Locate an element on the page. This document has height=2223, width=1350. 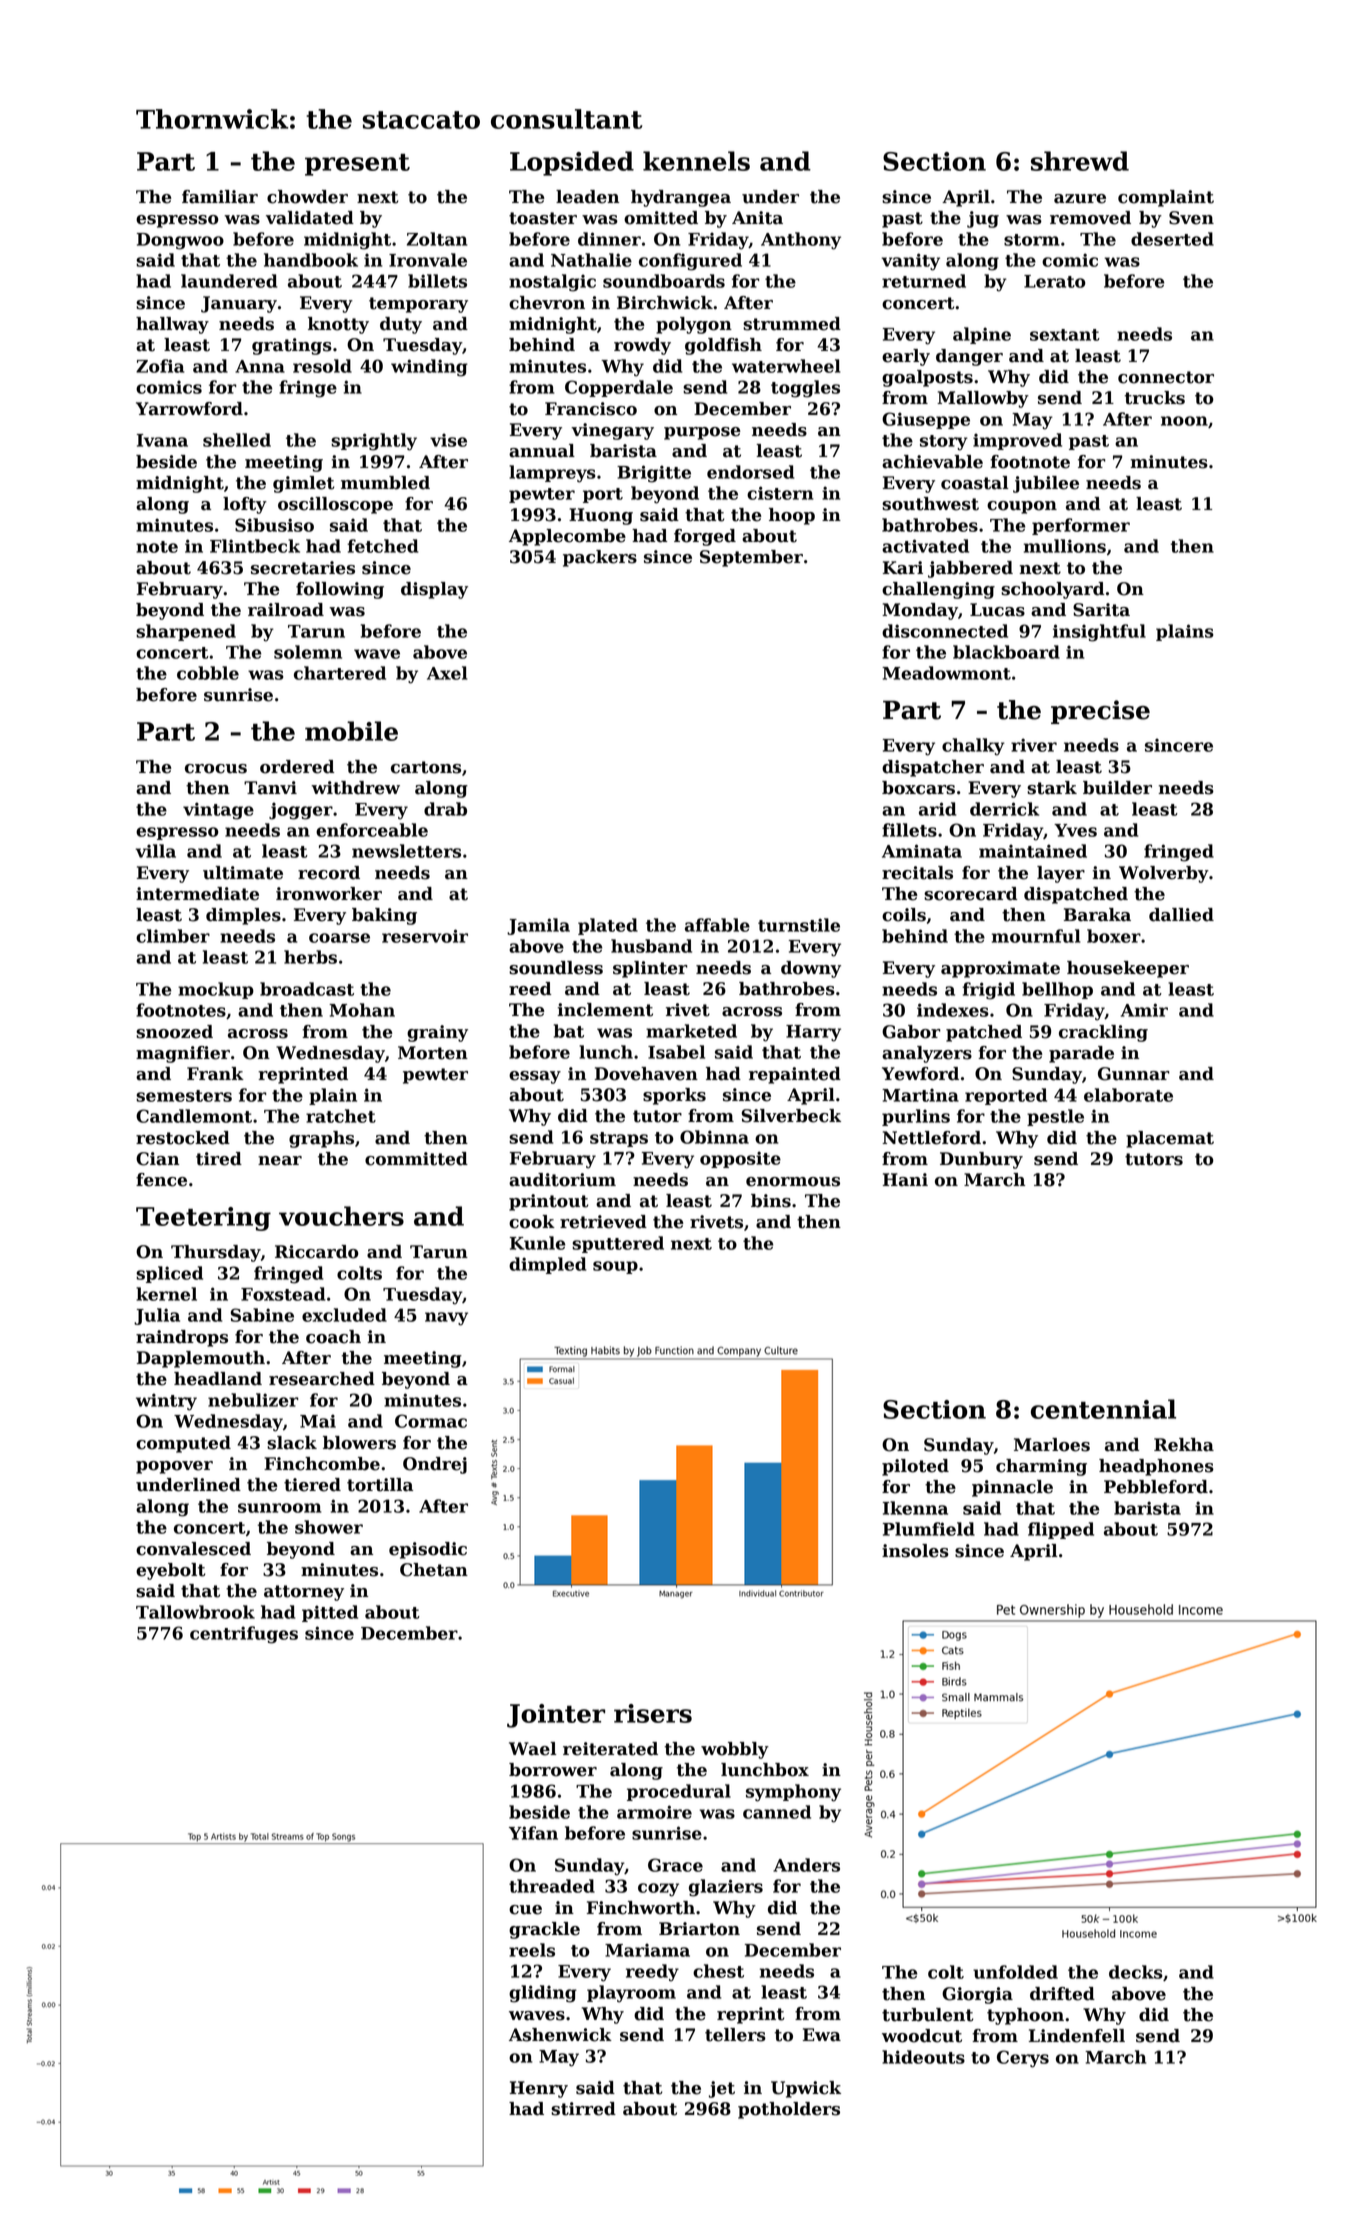
bins is located at coordinates (771, 1201).
